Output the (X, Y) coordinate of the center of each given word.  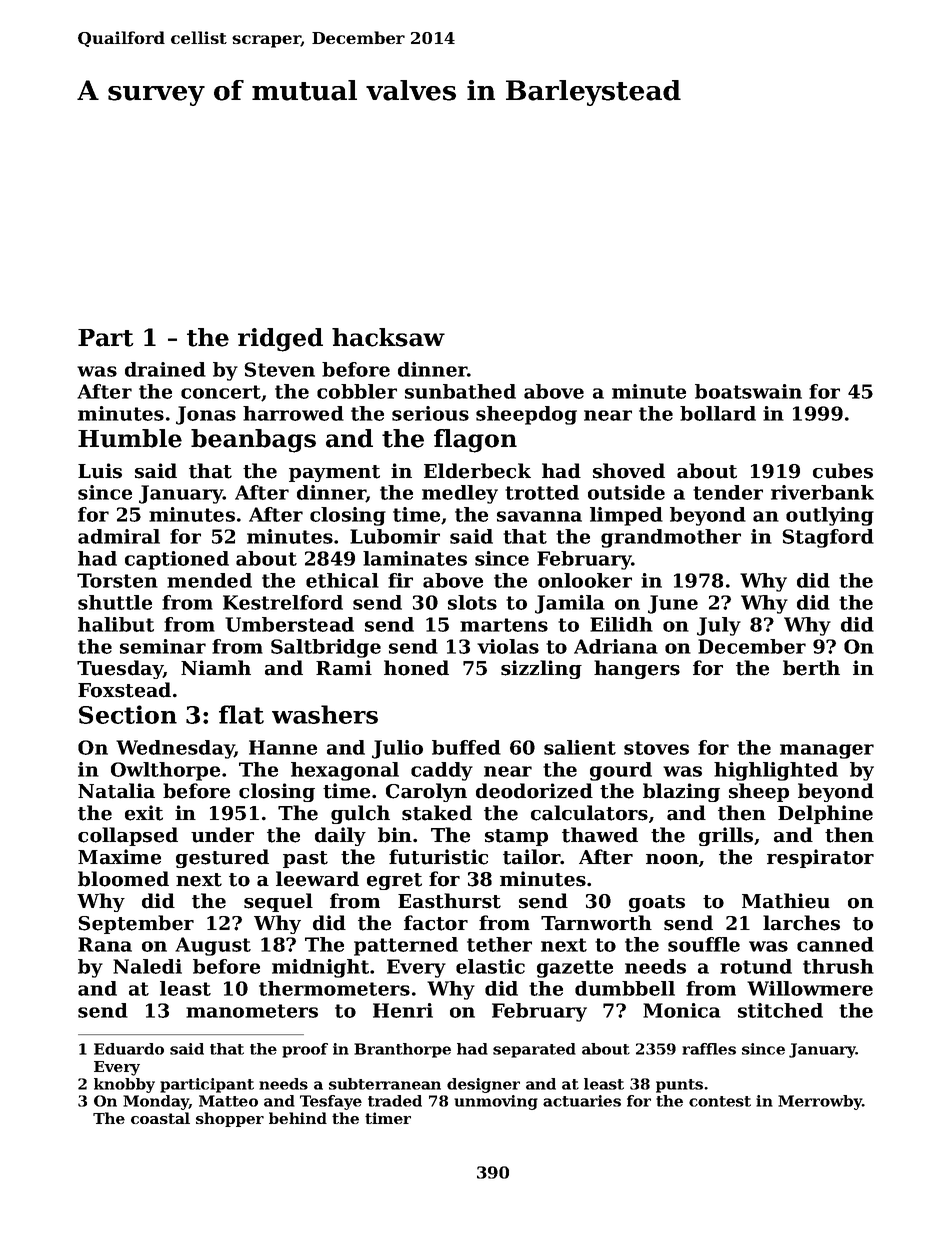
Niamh (216, 668)
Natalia (116, 791)
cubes (843, 471)
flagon (475, 441)
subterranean (385, 1084)
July (719, 626)
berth (811, 668)
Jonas (206, 415)
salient (580, 747)
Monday (156, 1102)
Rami (344, 668)
